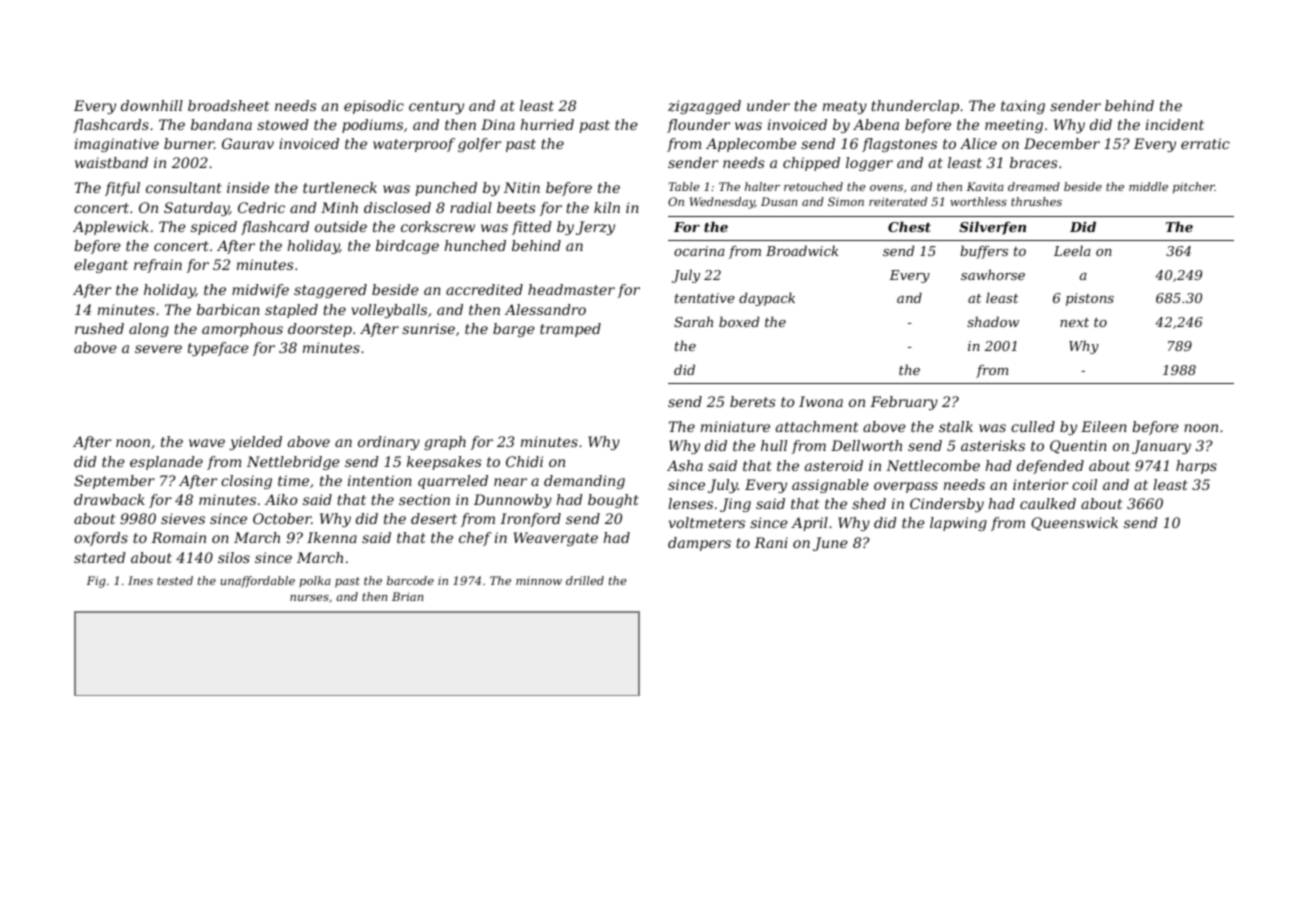 The width and height of the screenshot is (1308, 924). What do you see at coordinates (309, 598) in the screenshot?
I see `nurses` at bounding box center [309, 598].
